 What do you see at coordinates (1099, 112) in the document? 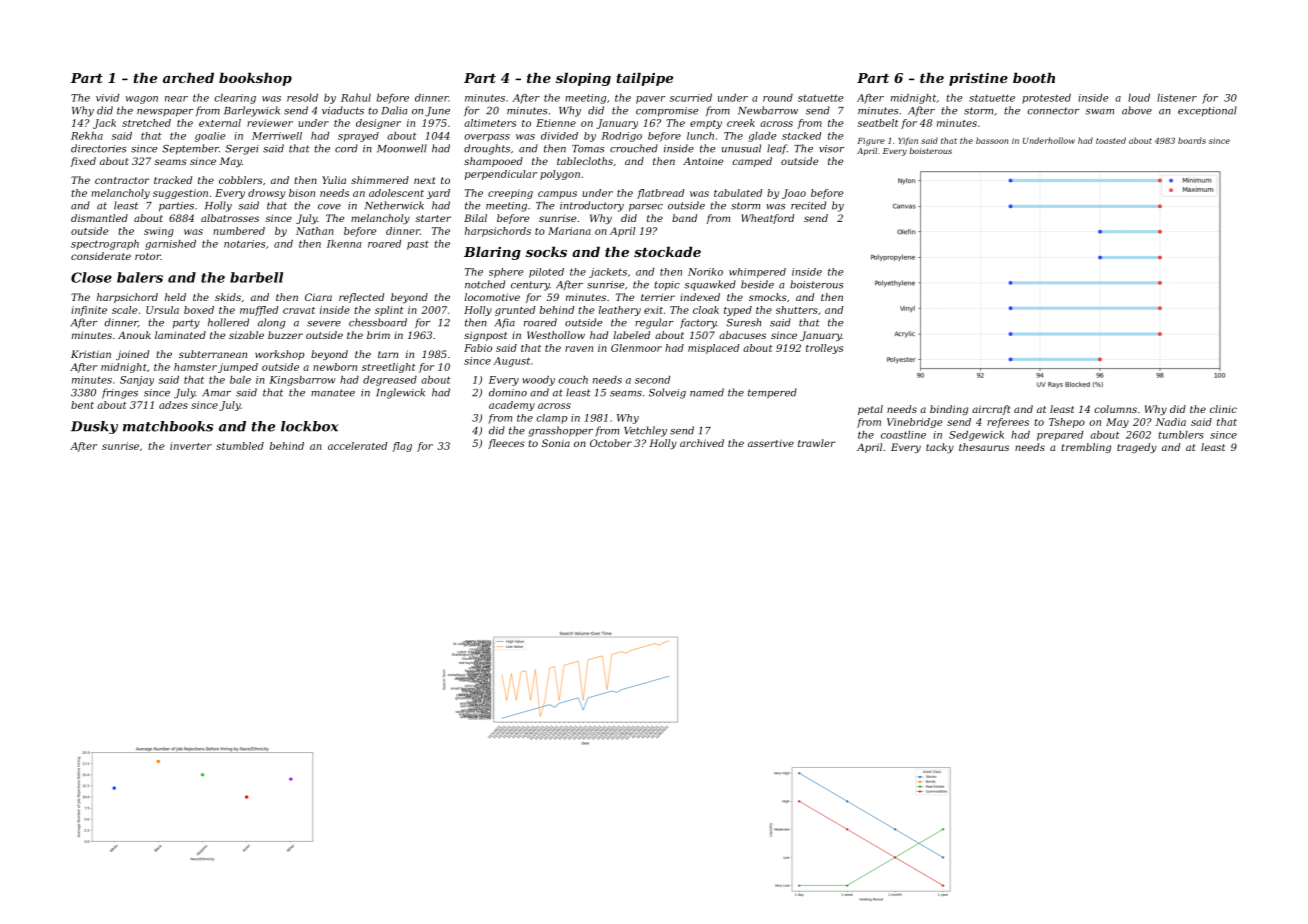
I see `swam` at bounding box center [1099, 112].
